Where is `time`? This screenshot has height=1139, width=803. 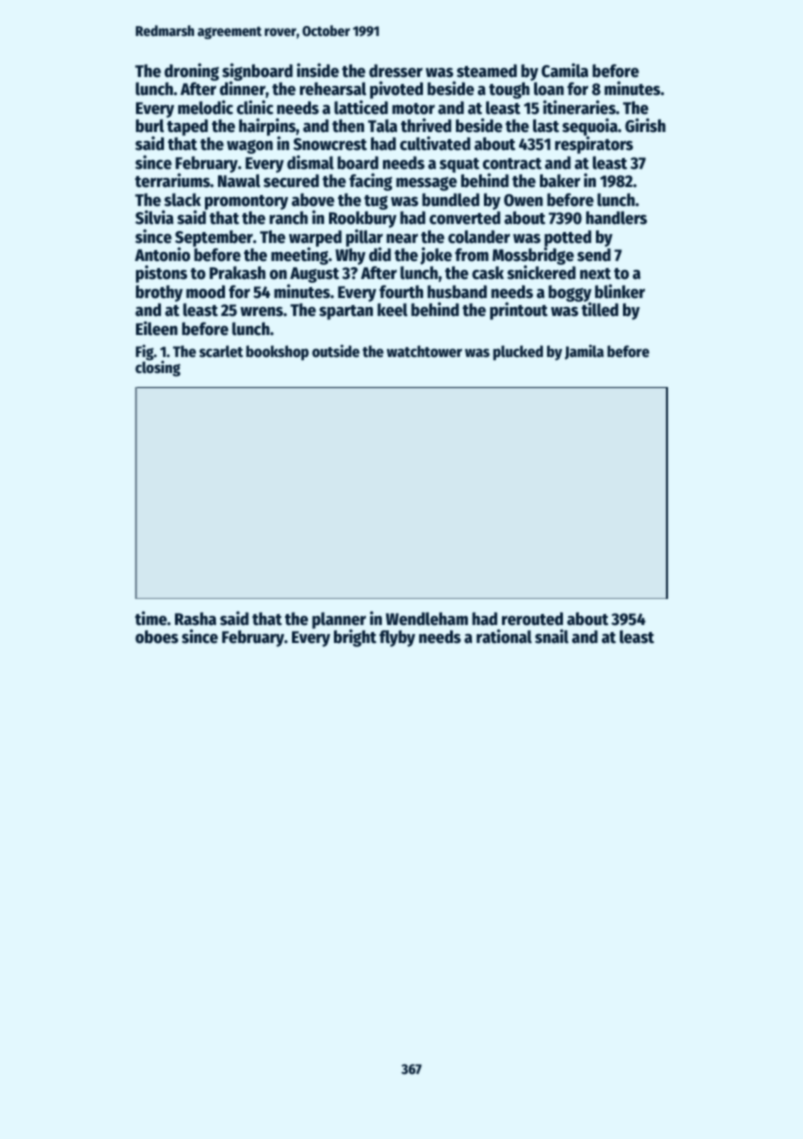 time is located at coordinates (151, 618).
